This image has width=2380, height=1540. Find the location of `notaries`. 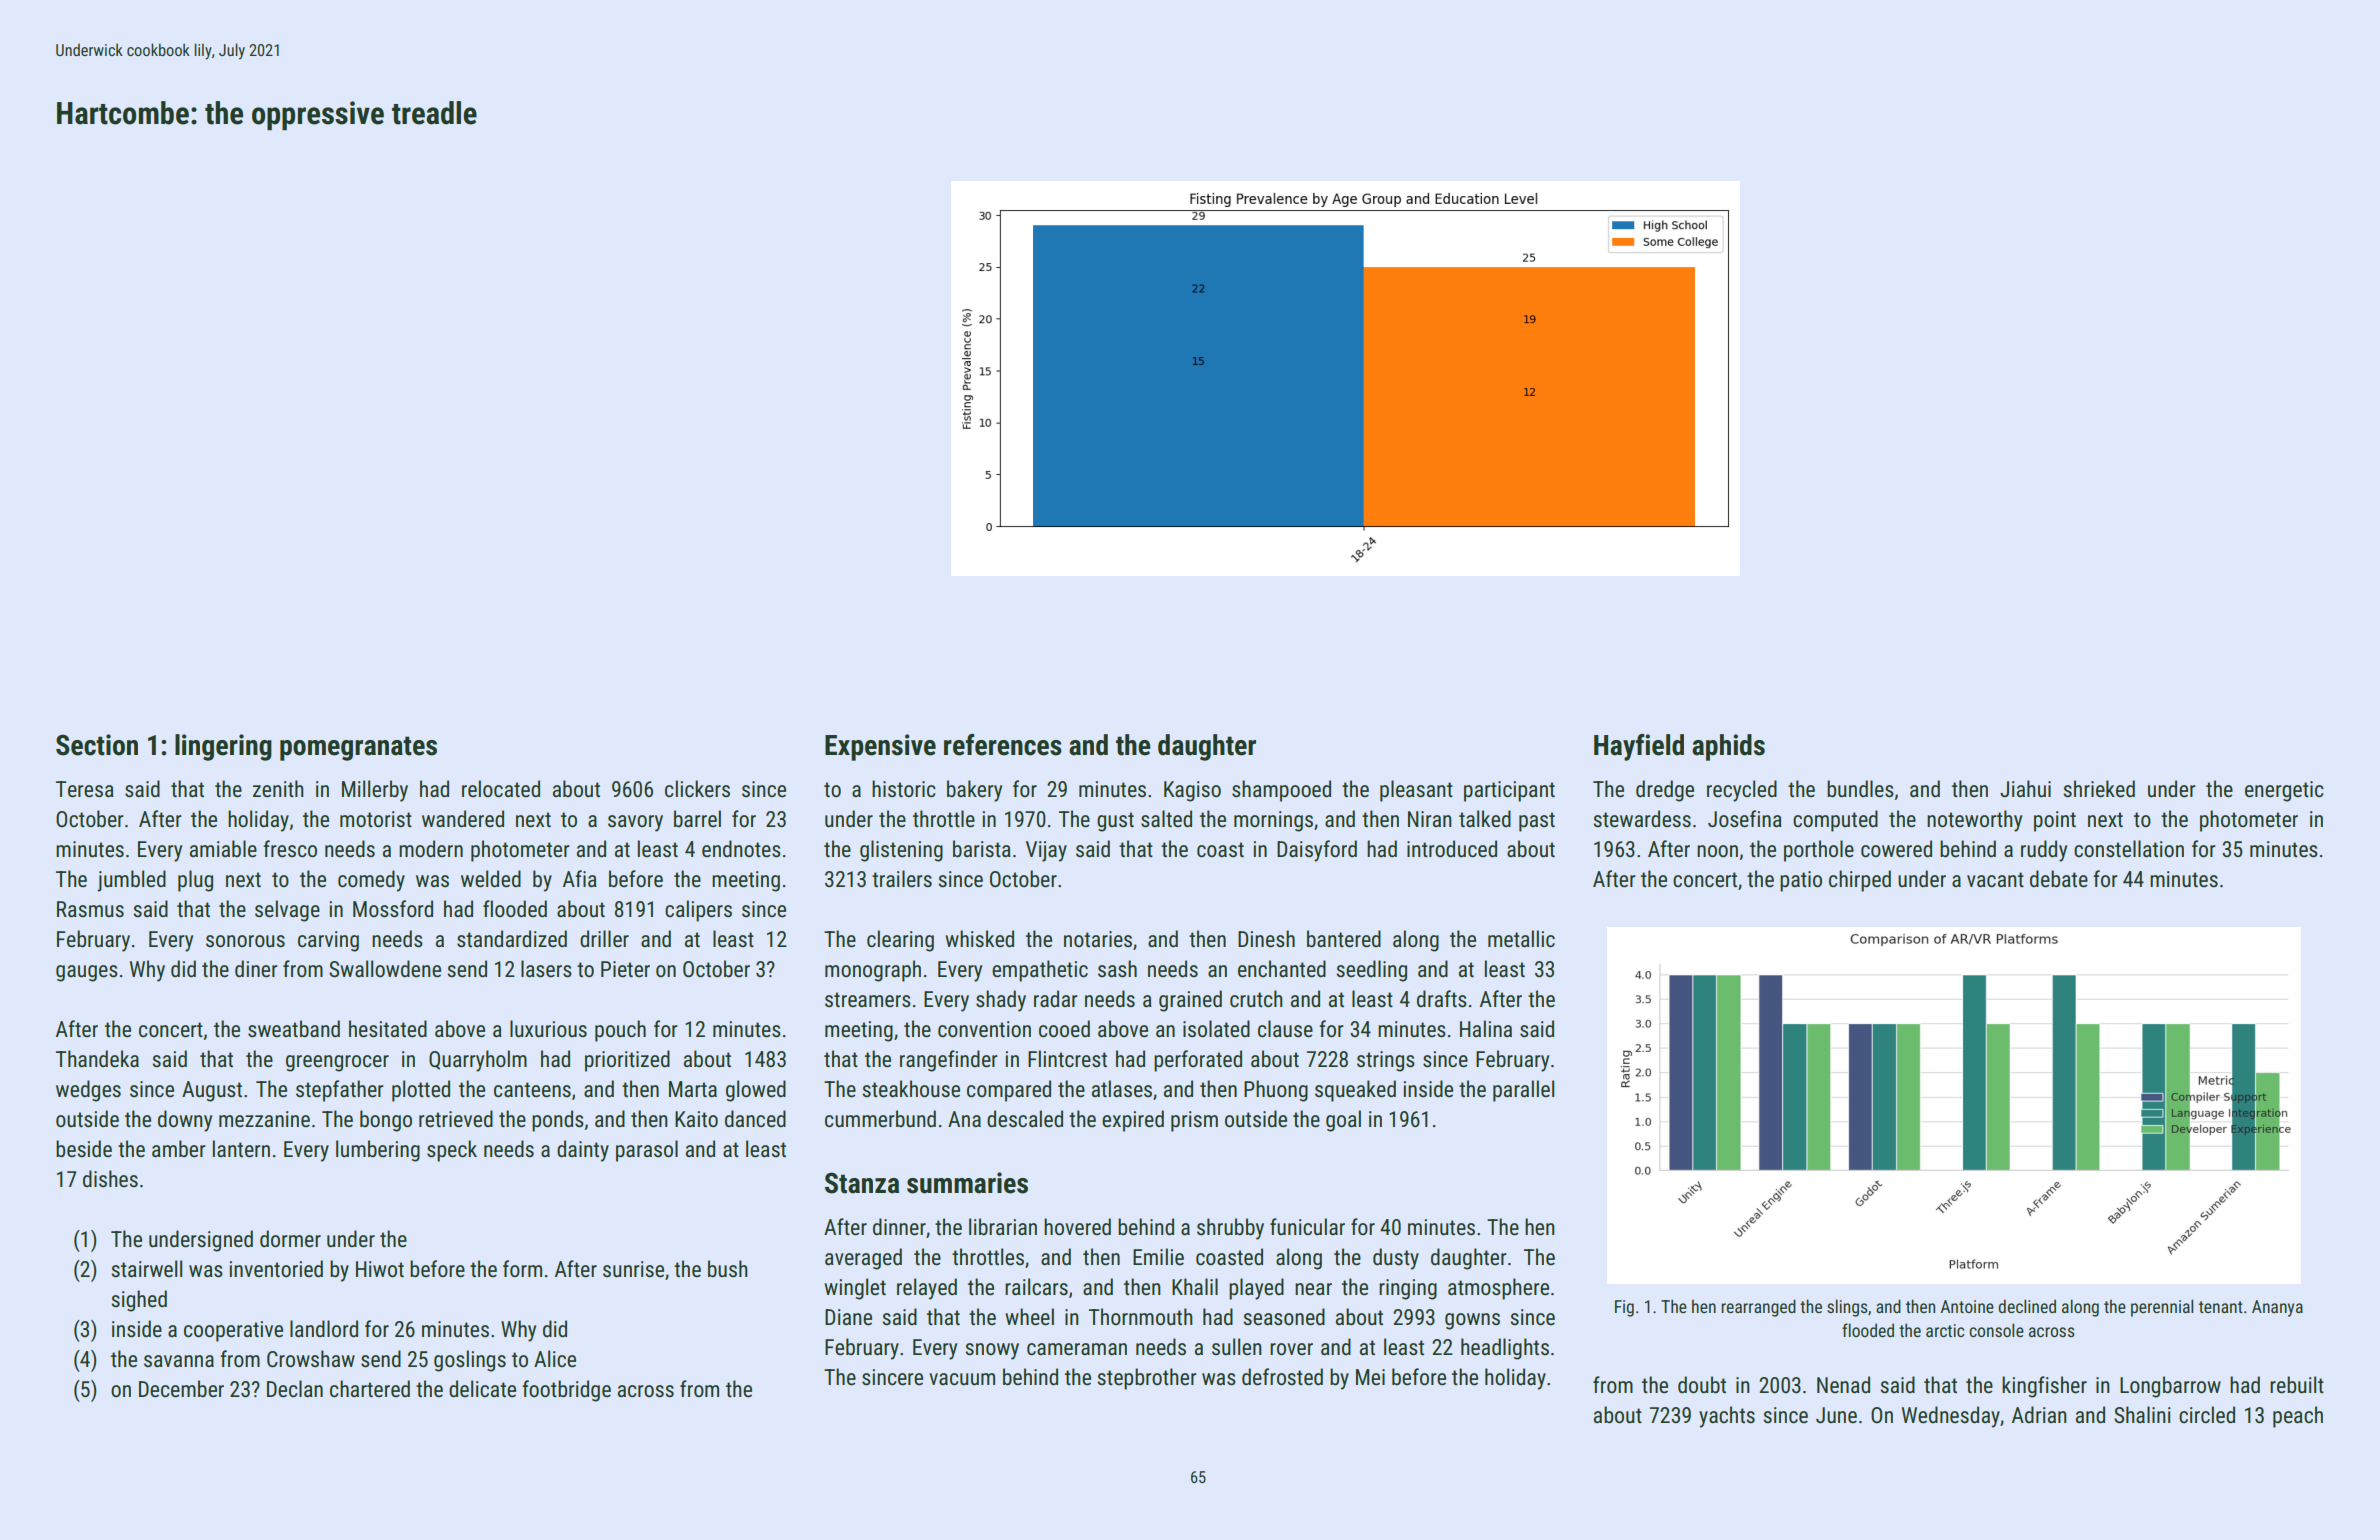

notaries is located at coordinates (1098, 939).
